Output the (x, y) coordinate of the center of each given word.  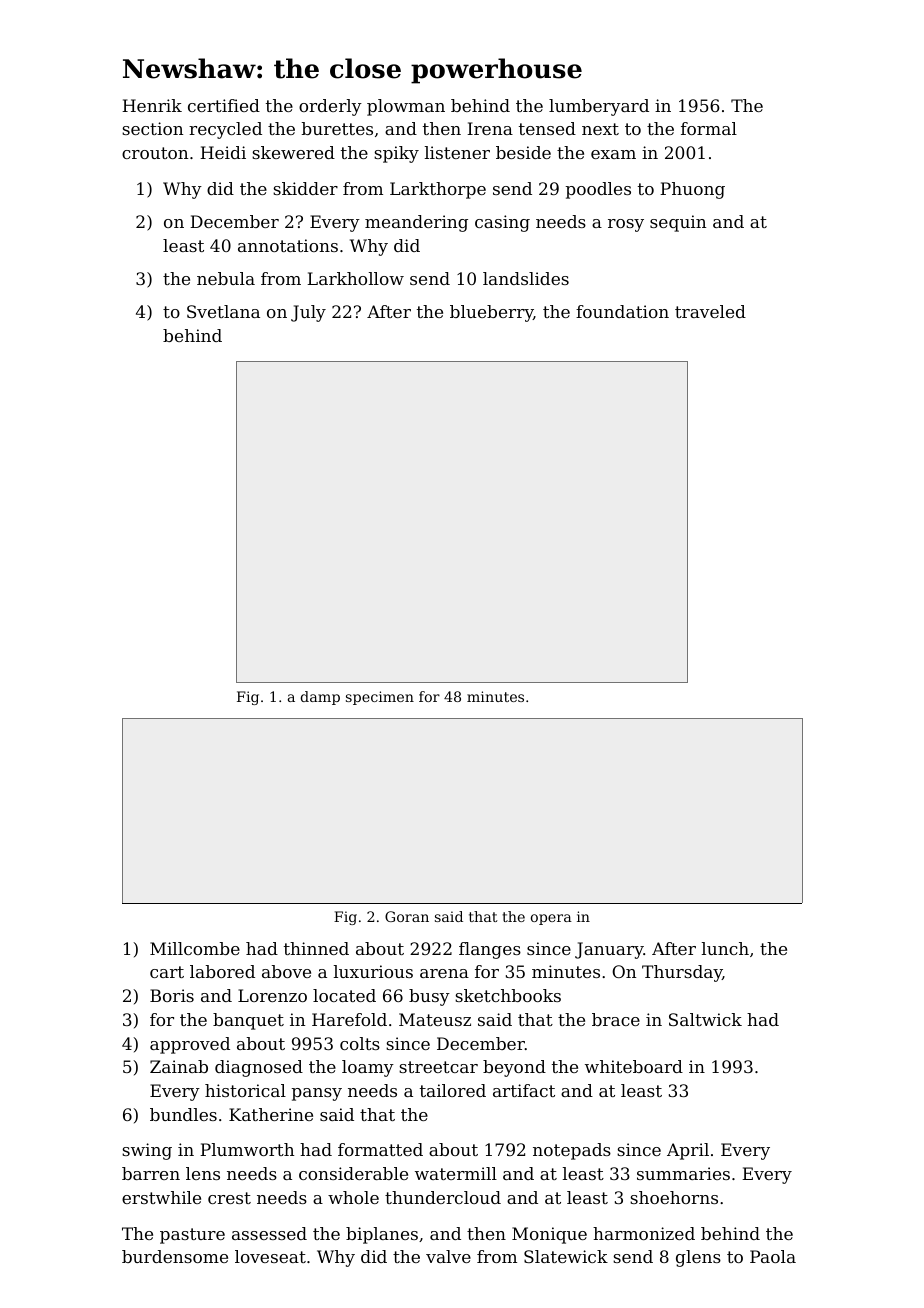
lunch (725, 948)
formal (709, 128)
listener (457, 152)
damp (320, 698)
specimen (380, 698)
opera (551, 919)
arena (444, 973)
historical (245, 1090)
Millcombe (195, 948)
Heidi (223, 152)
